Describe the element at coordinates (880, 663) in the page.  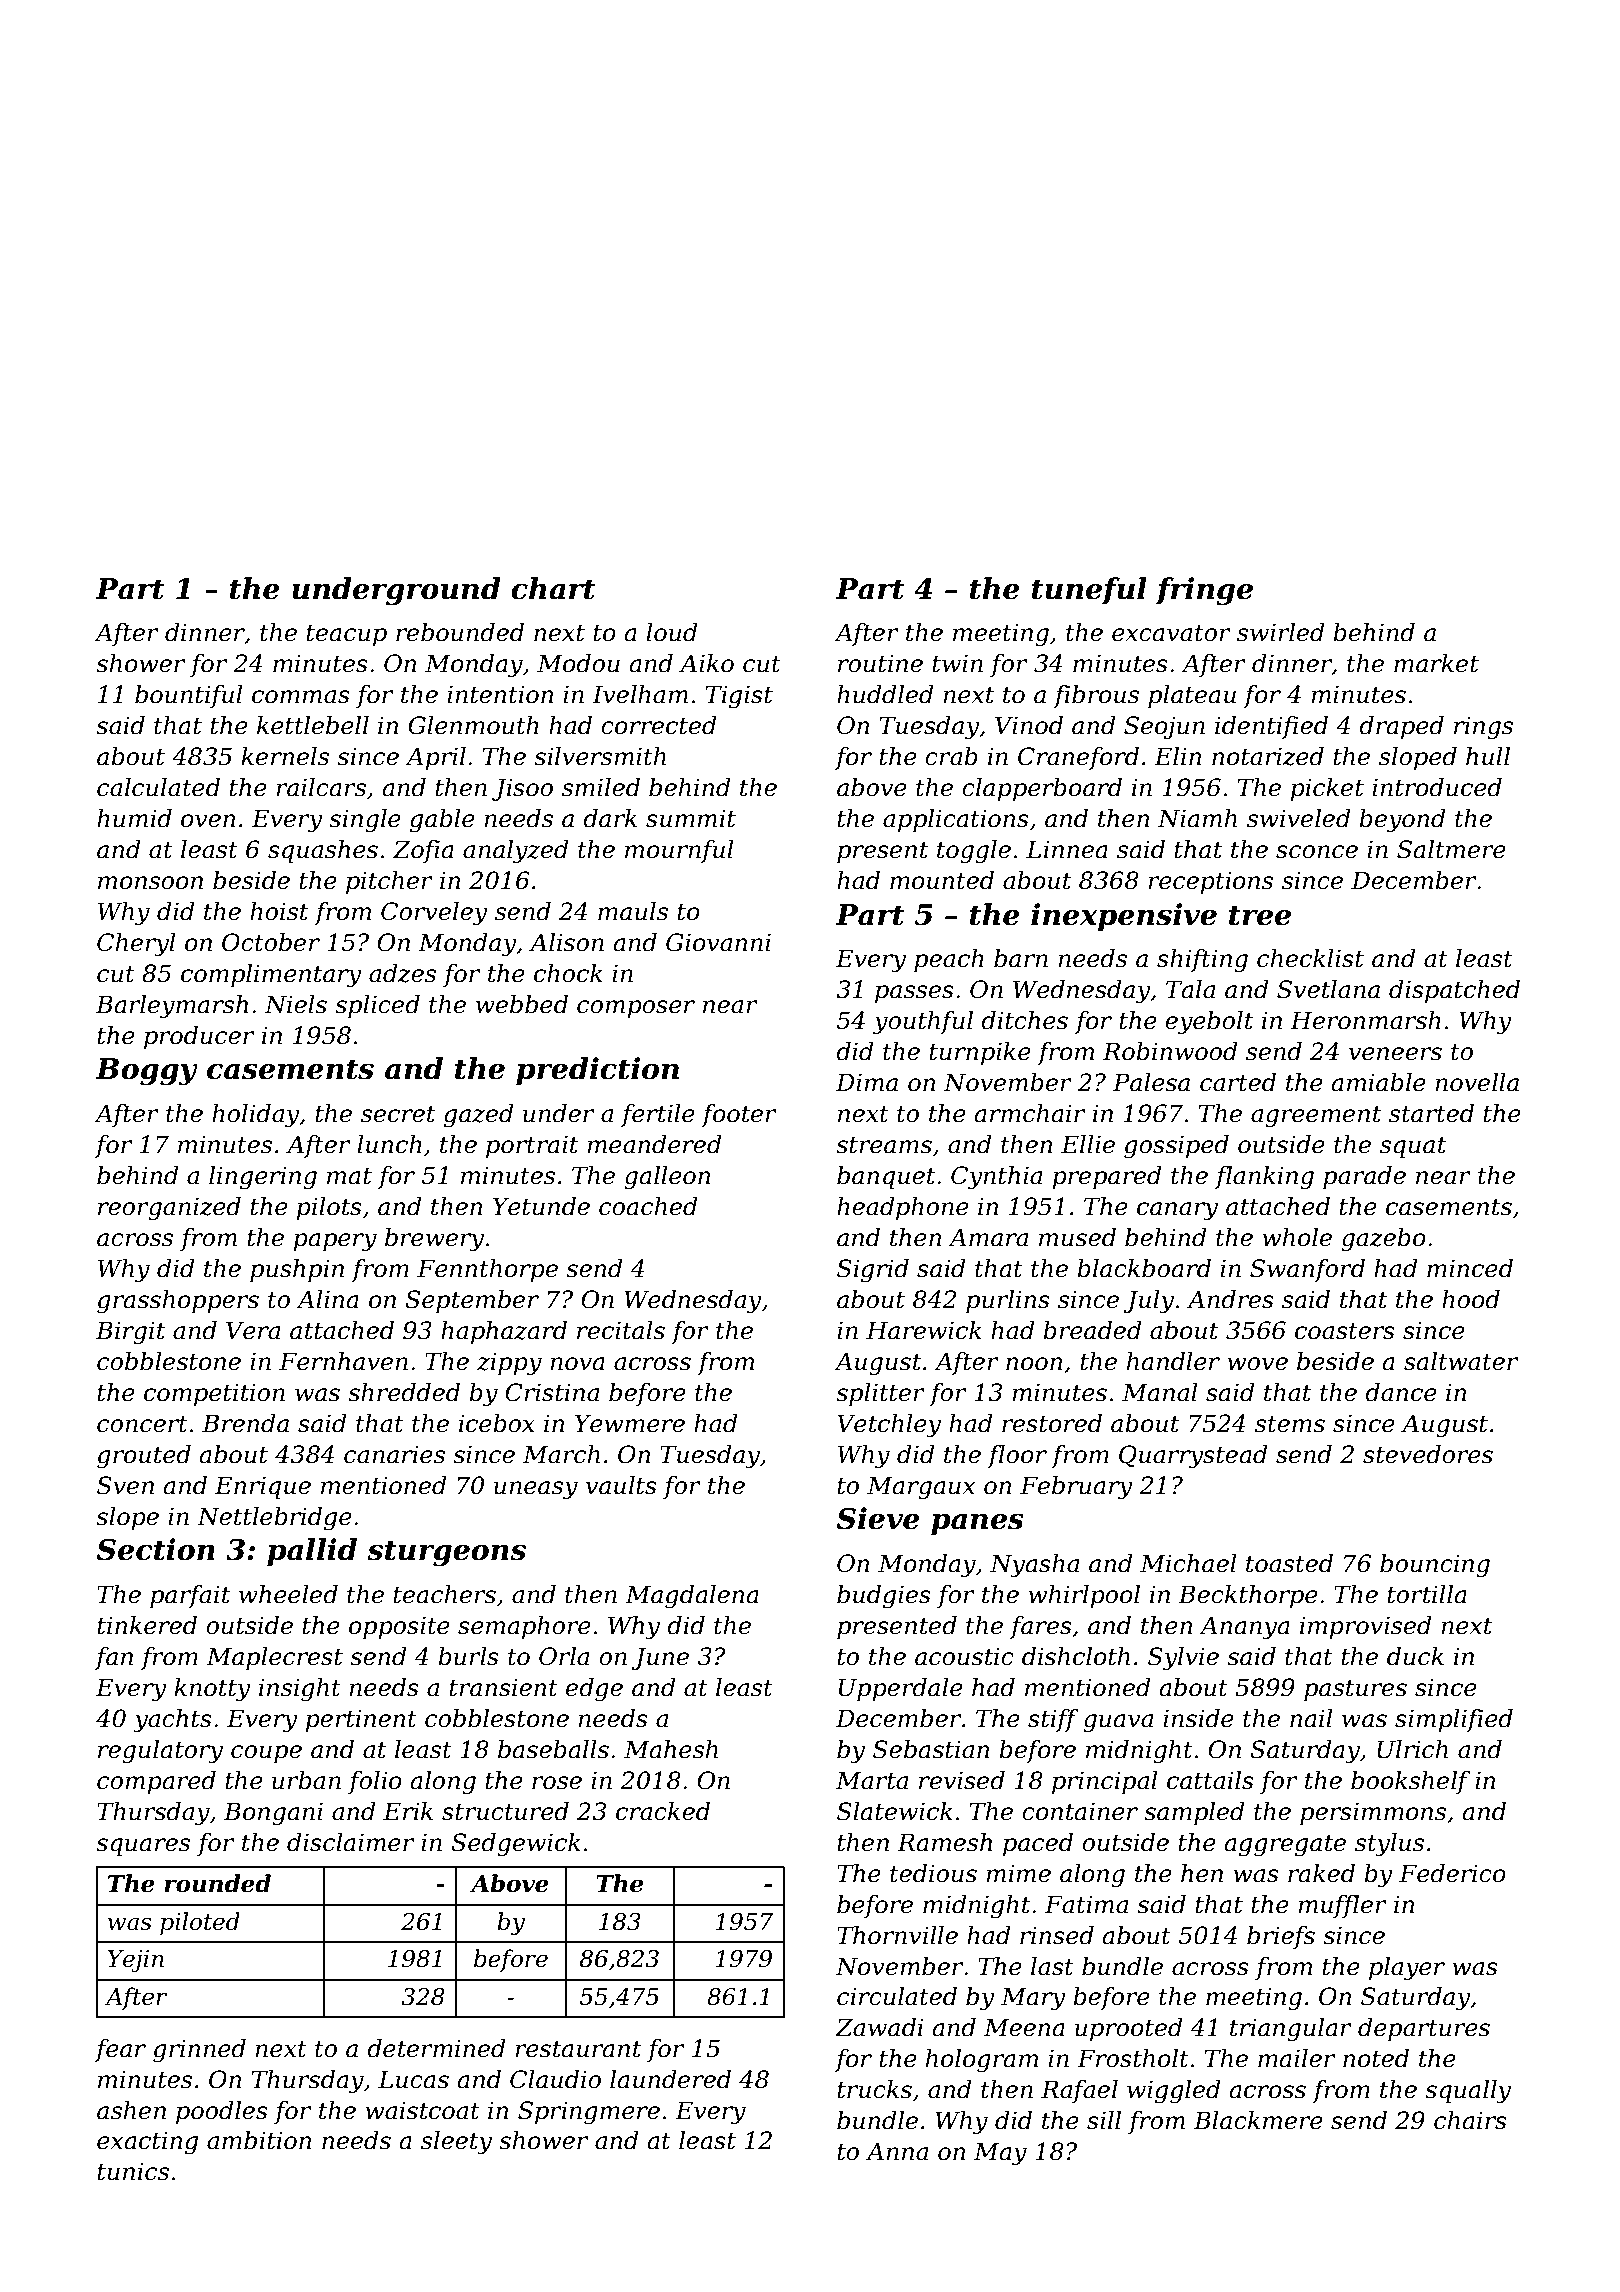
I see `routine` at that location.
